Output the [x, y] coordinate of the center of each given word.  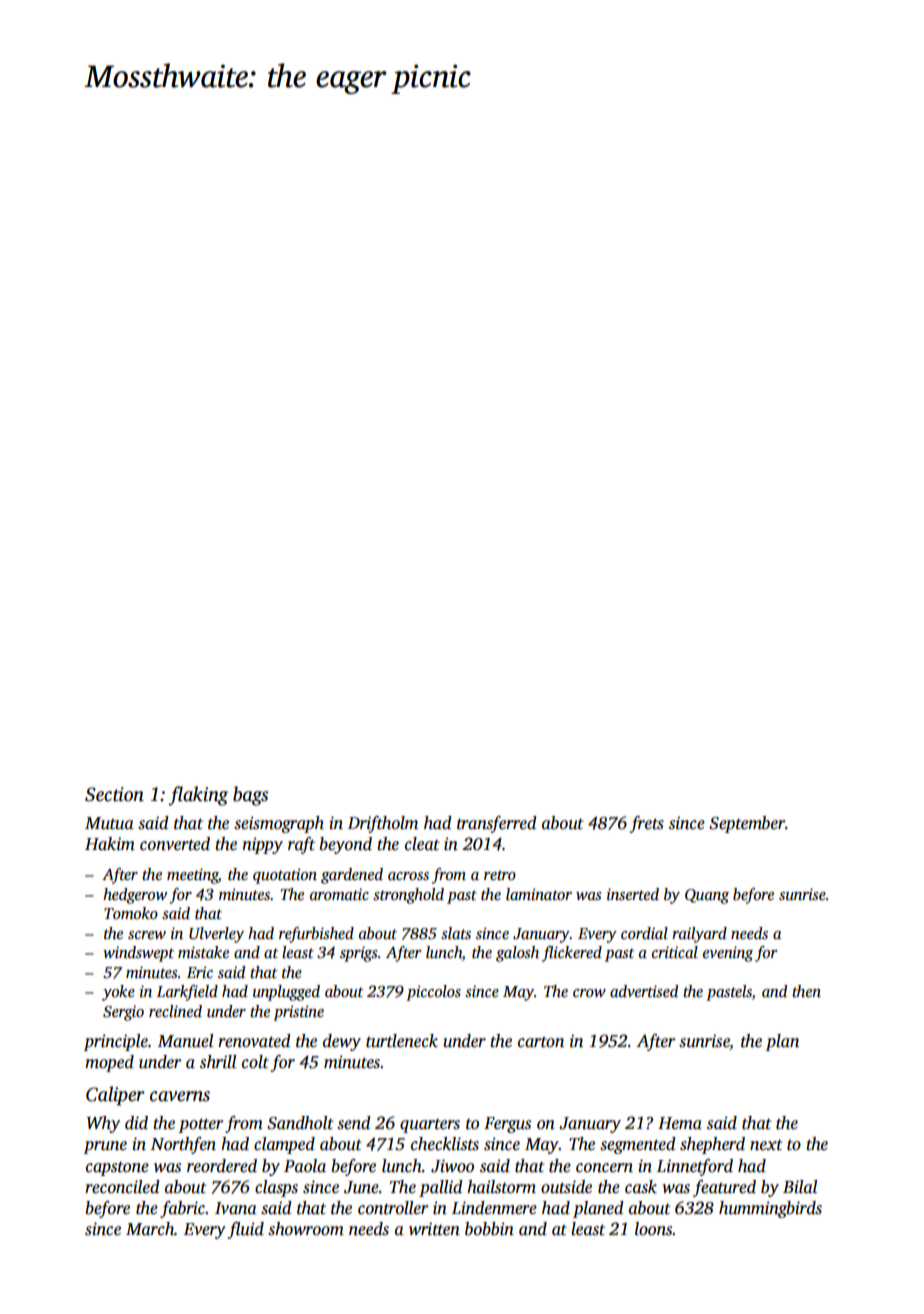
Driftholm [383, 824]
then [806, 991]
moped [109, 1063]
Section [114, 794]
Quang [707, 896]
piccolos [433, 993]
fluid [246, 1230]
